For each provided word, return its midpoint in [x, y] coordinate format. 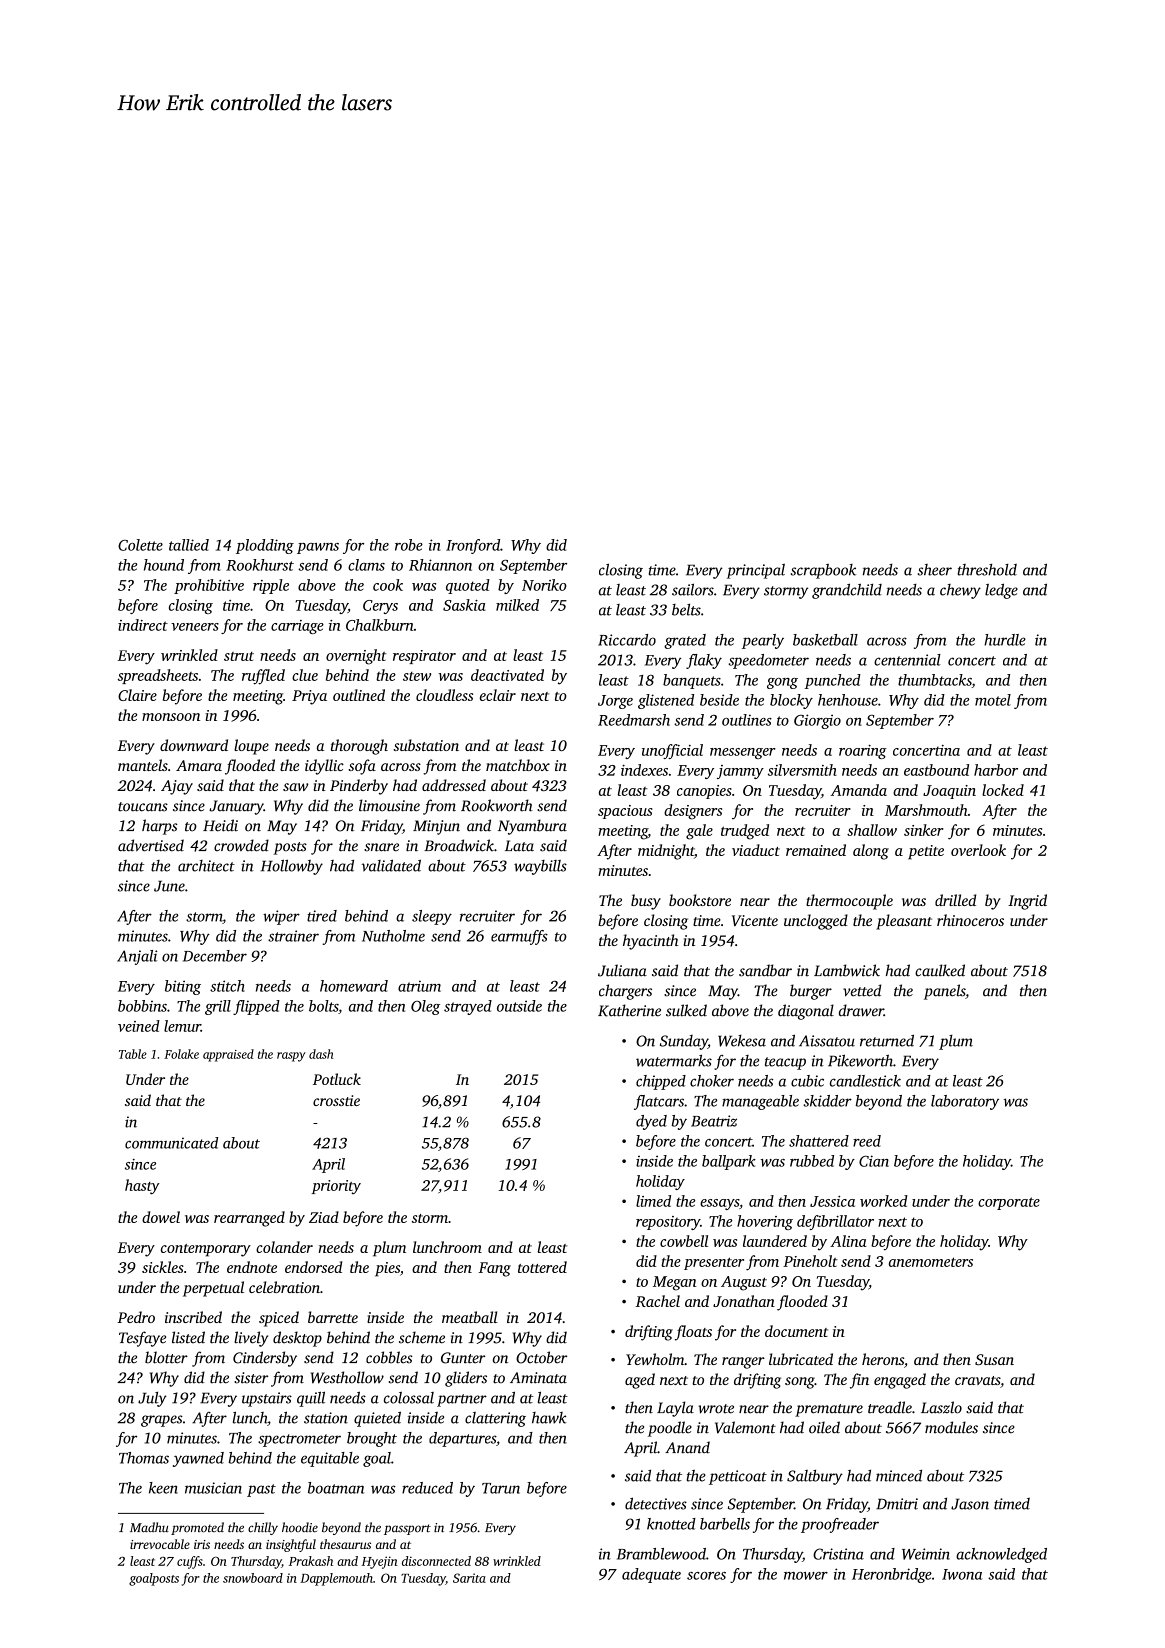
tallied [189, 545]
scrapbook [823, 571]
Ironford [473, 546]
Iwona [962, 1574]
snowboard [253, 1578]
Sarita [469, 1578]
